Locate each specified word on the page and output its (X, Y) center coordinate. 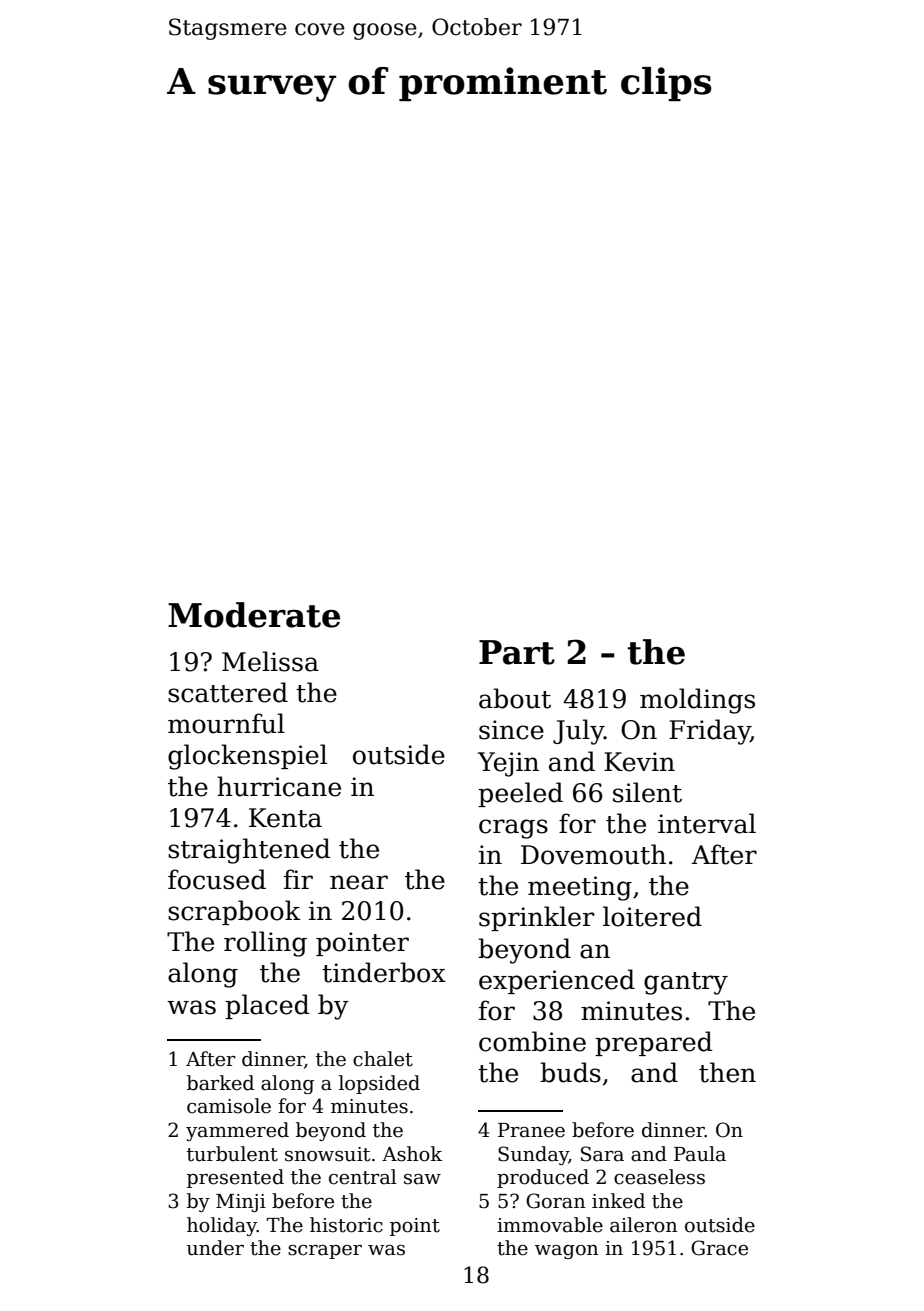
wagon (567, 1252)
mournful (226, 723)
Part (517, 652)
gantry (686, 983)
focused (217, 879)
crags (513, 829)
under (215, 1248)
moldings (697, 701)
